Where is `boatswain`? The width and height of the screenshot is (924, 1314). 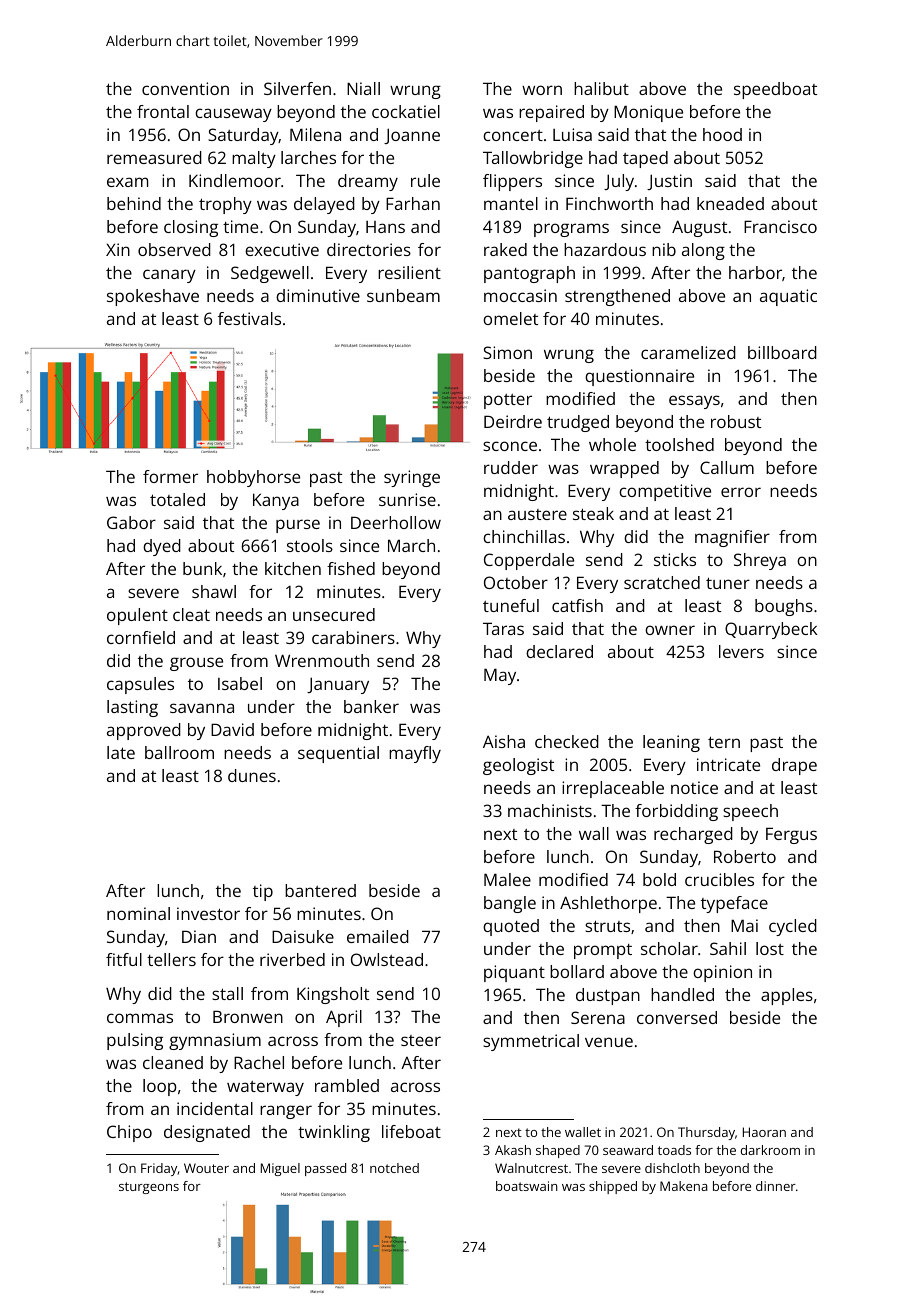 boatswain is located at coordinates (527, 1186).
